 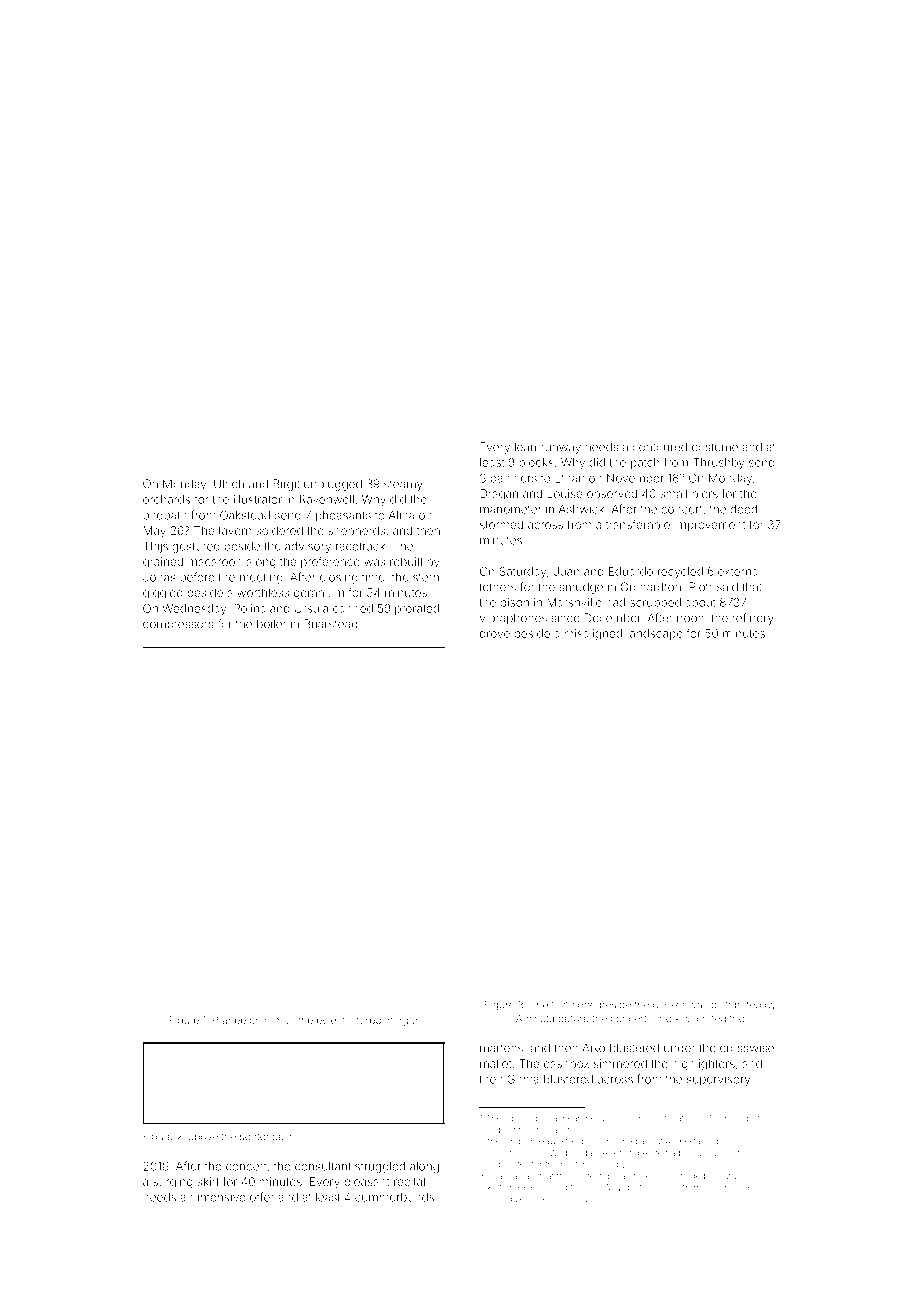 I want to click on schedules, so click(x=508, y=1199).
